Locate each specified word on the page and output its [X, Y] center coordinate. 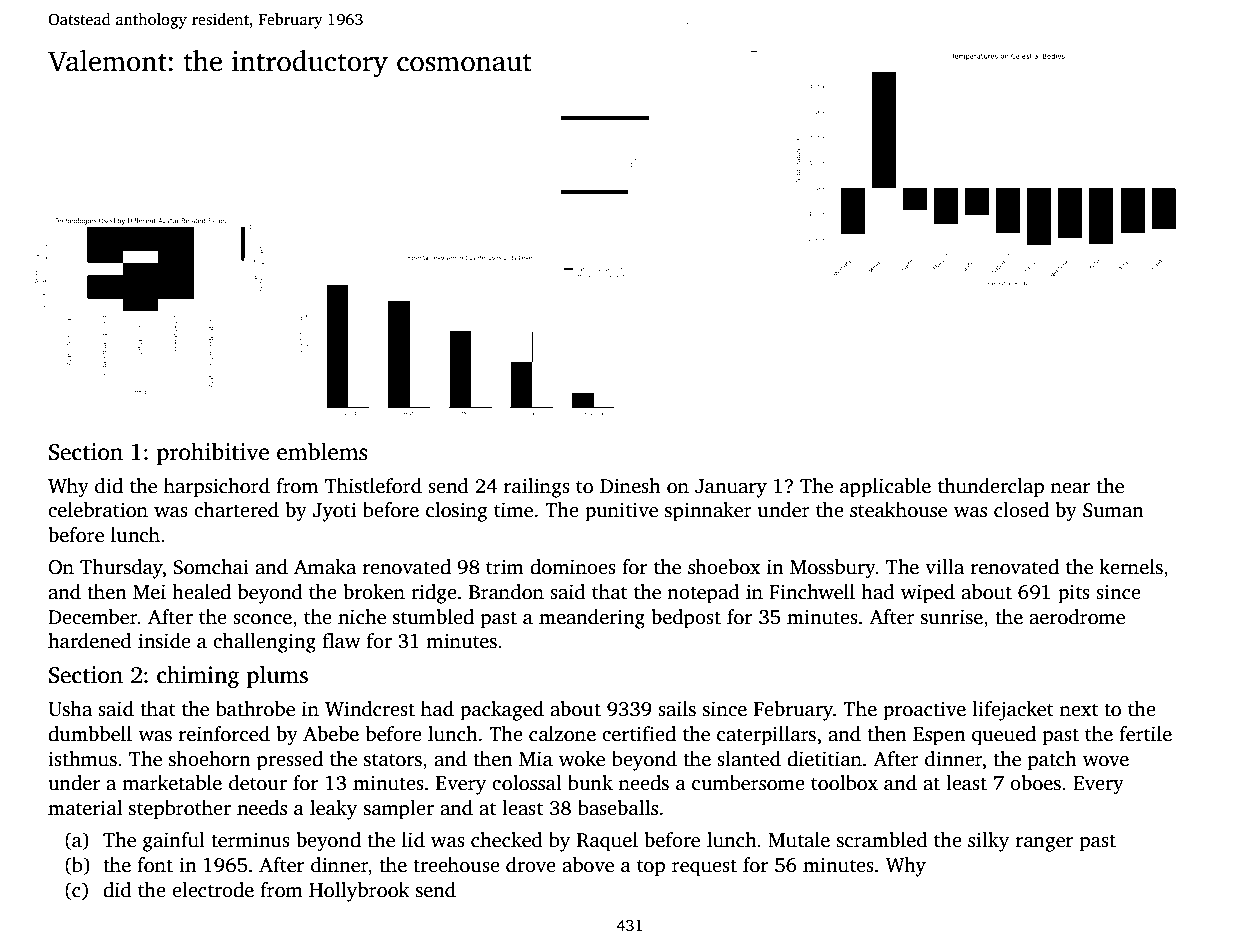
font [155, 865]
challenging [264, 643]
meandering [592, 619]
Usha [70, 709]
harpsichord [217, 488]
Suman [1113, 510]
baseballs [618, 808]
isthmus [82, 759]
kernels [1131, 567]
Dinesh [630, 486]
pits [1074, 594]
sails [677, 709]
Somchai [211, 567]
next [1079, 710]
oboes [1035, 783]
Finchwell [812, 592]
